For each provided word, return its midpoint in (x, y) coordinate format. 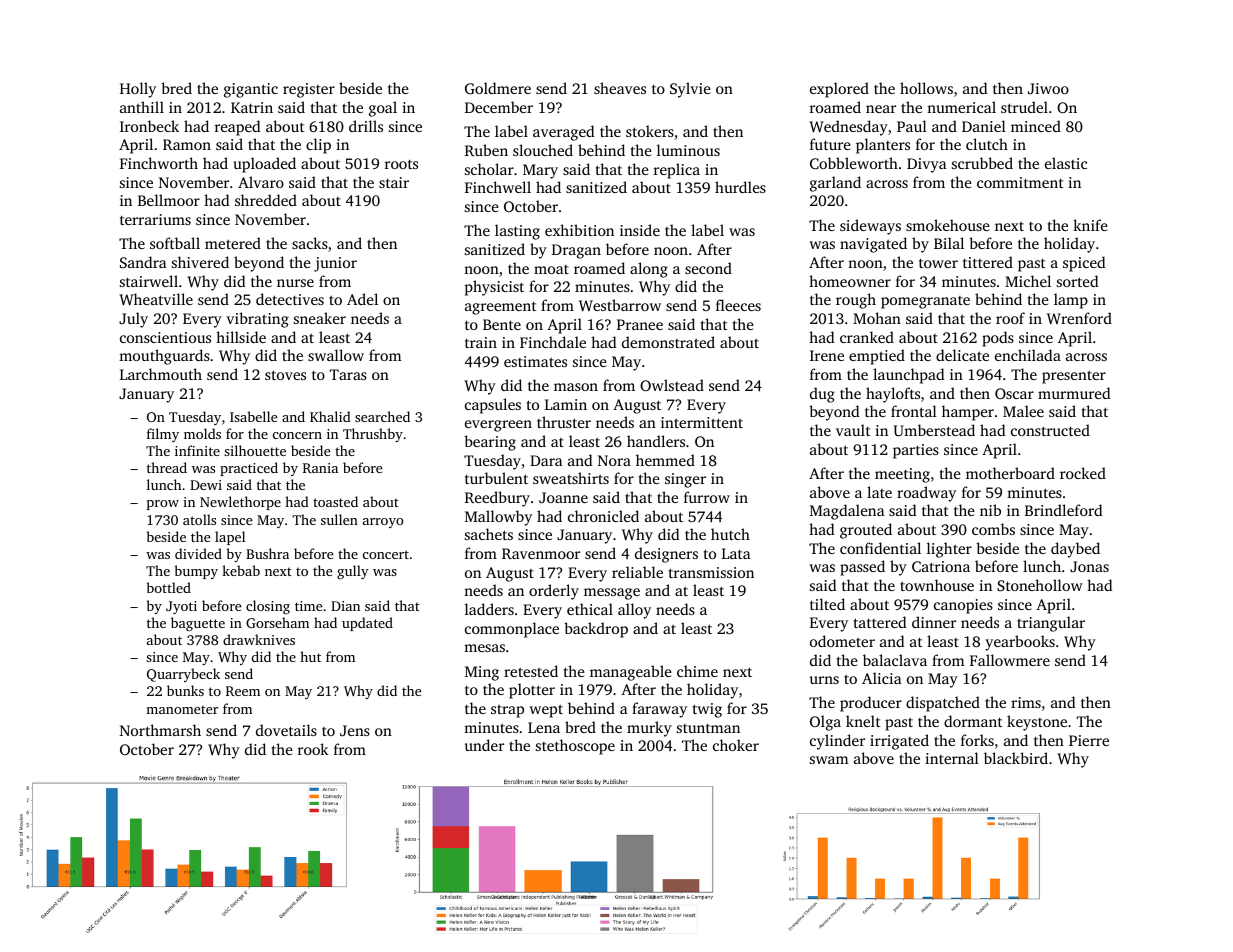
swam (829, 760)
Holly (138, 90)
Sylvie (690, 90)
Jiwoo (1048, 88)
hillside (241, 337)
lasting (517, 232)
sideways (870, 227)
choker (736, 745)
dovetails (286, 730)
